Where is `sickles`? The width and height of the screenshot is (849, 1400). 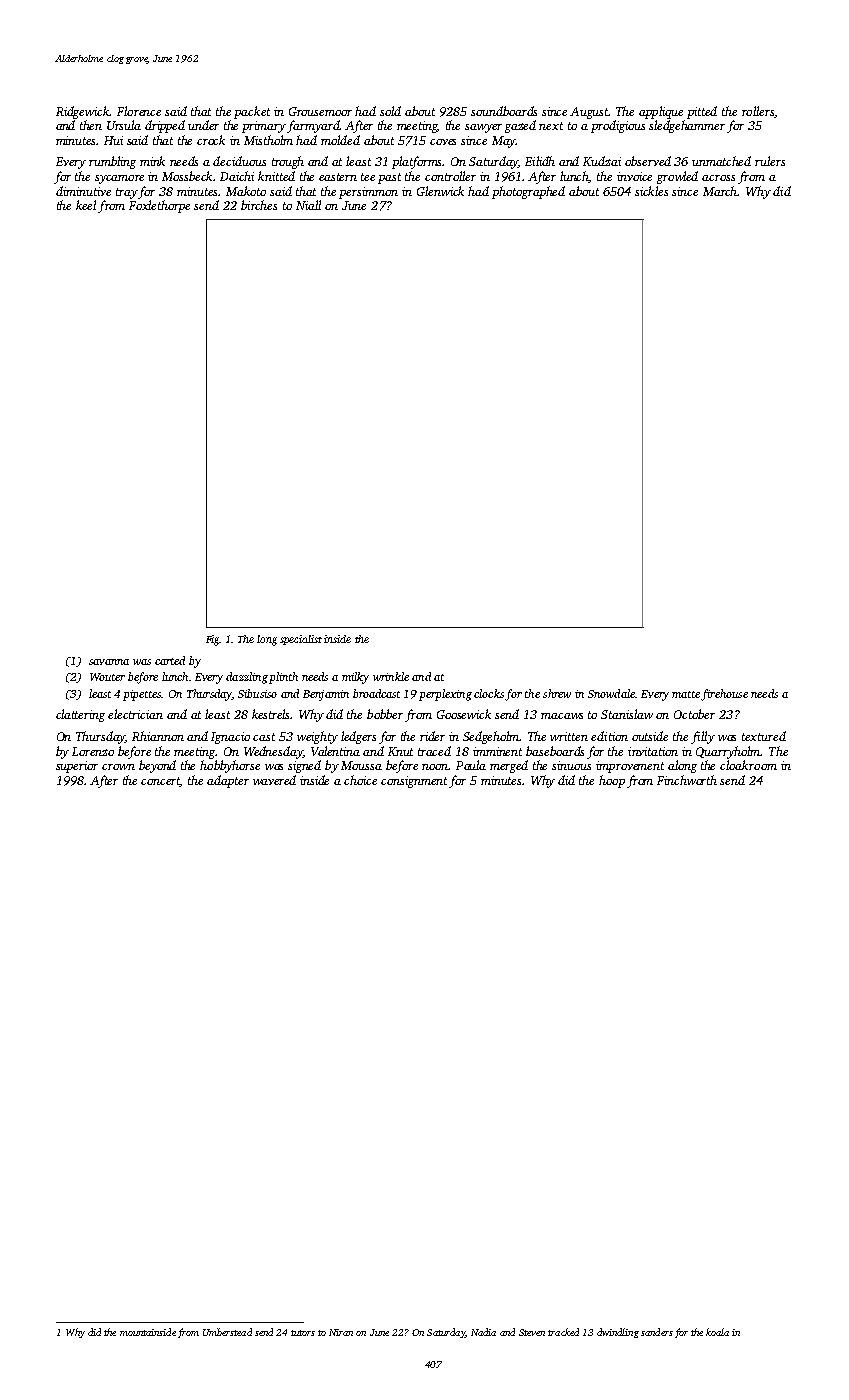 sickles is located at coordinates (651, 191).
